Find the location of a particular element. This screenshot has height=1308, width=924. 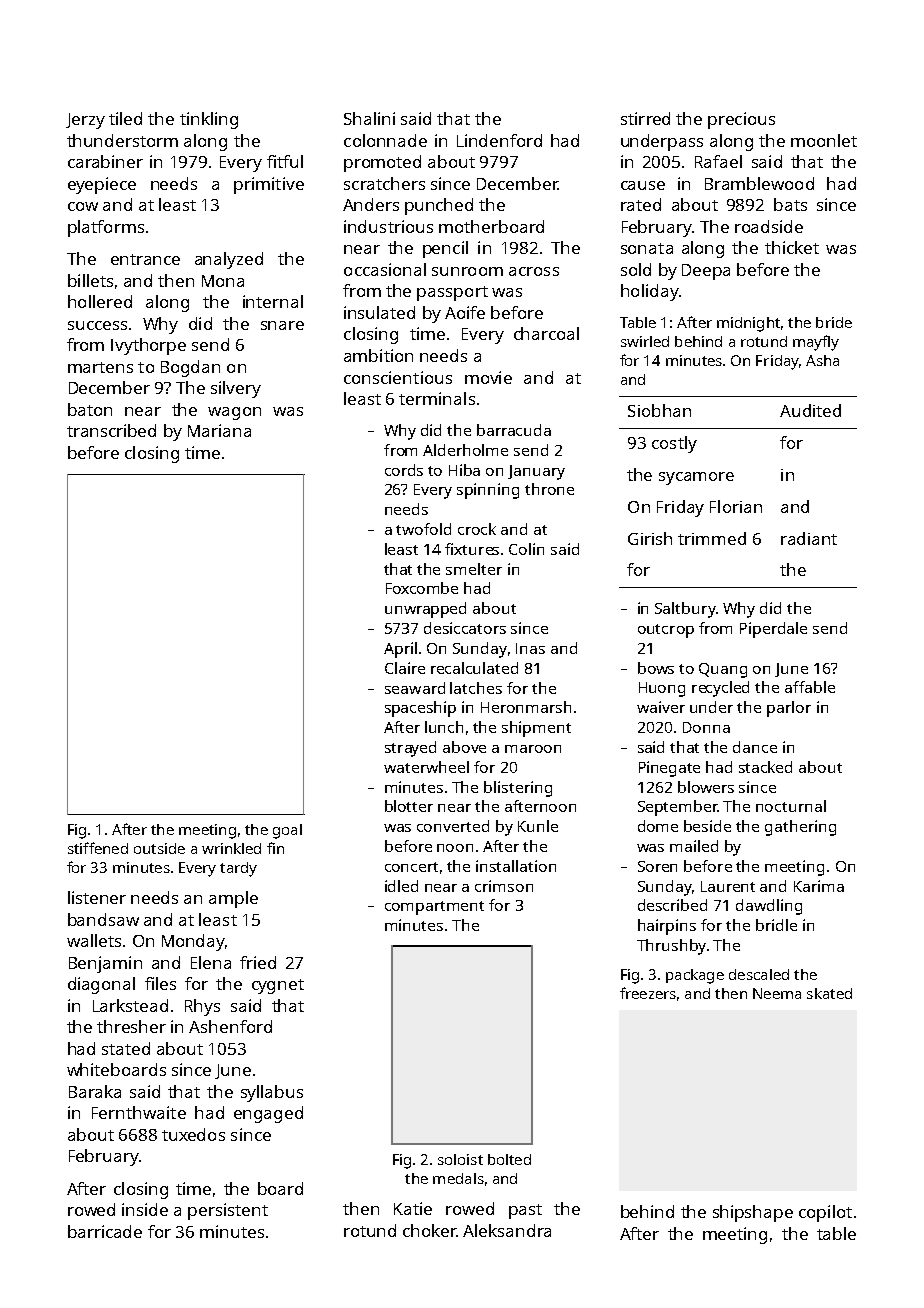

snare is located at coordinates (282, 325).
